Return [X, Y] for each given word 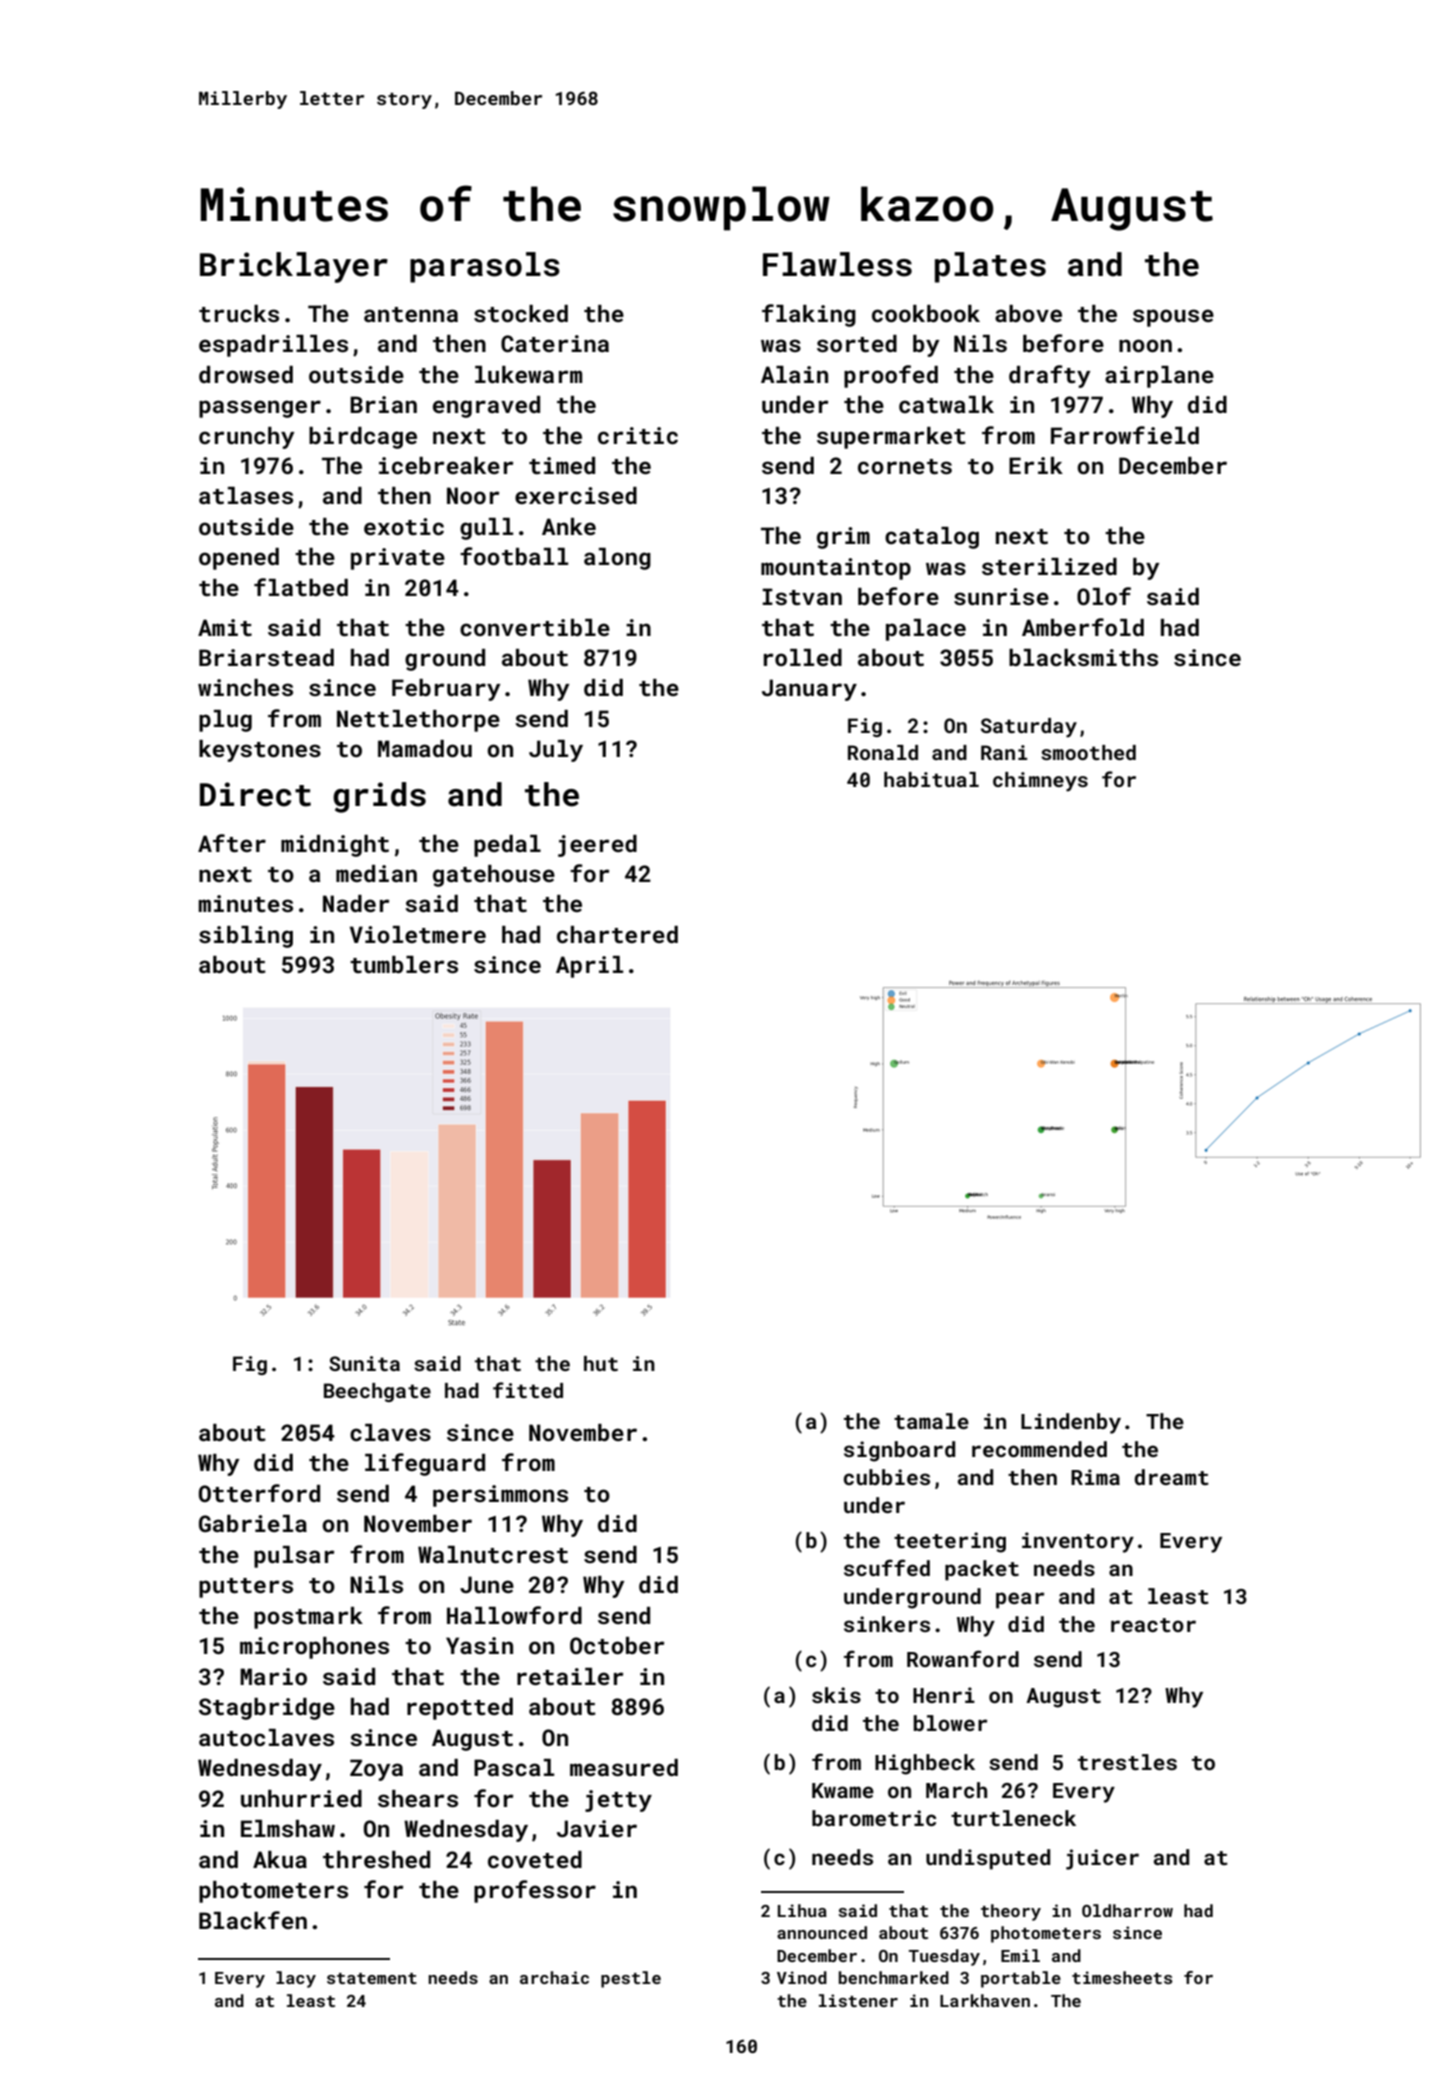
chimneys [1040, 782]
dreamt [1171, 1477]
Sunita [364, 1363]
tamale [931, 1421]
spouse [1173, 318]
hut [601, 1363]
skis [836, 1695]
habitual [931, 779]
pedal [507, 846]
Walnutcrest [493, 1554]
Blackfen [253, 1920]
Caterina [555, 343]
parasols [485, 267]
